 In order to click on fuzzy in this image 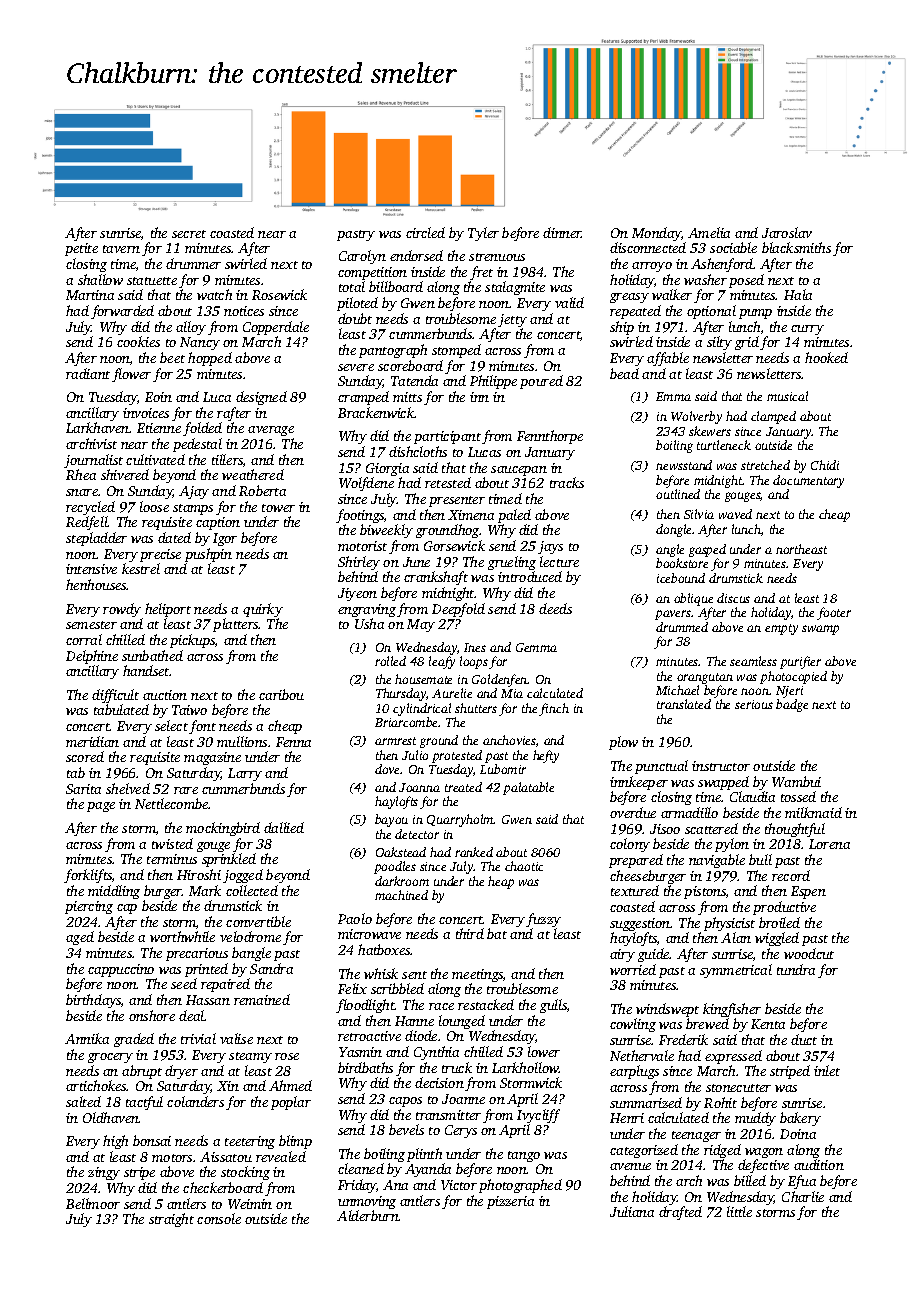, I will do `click(543, 920)`.
